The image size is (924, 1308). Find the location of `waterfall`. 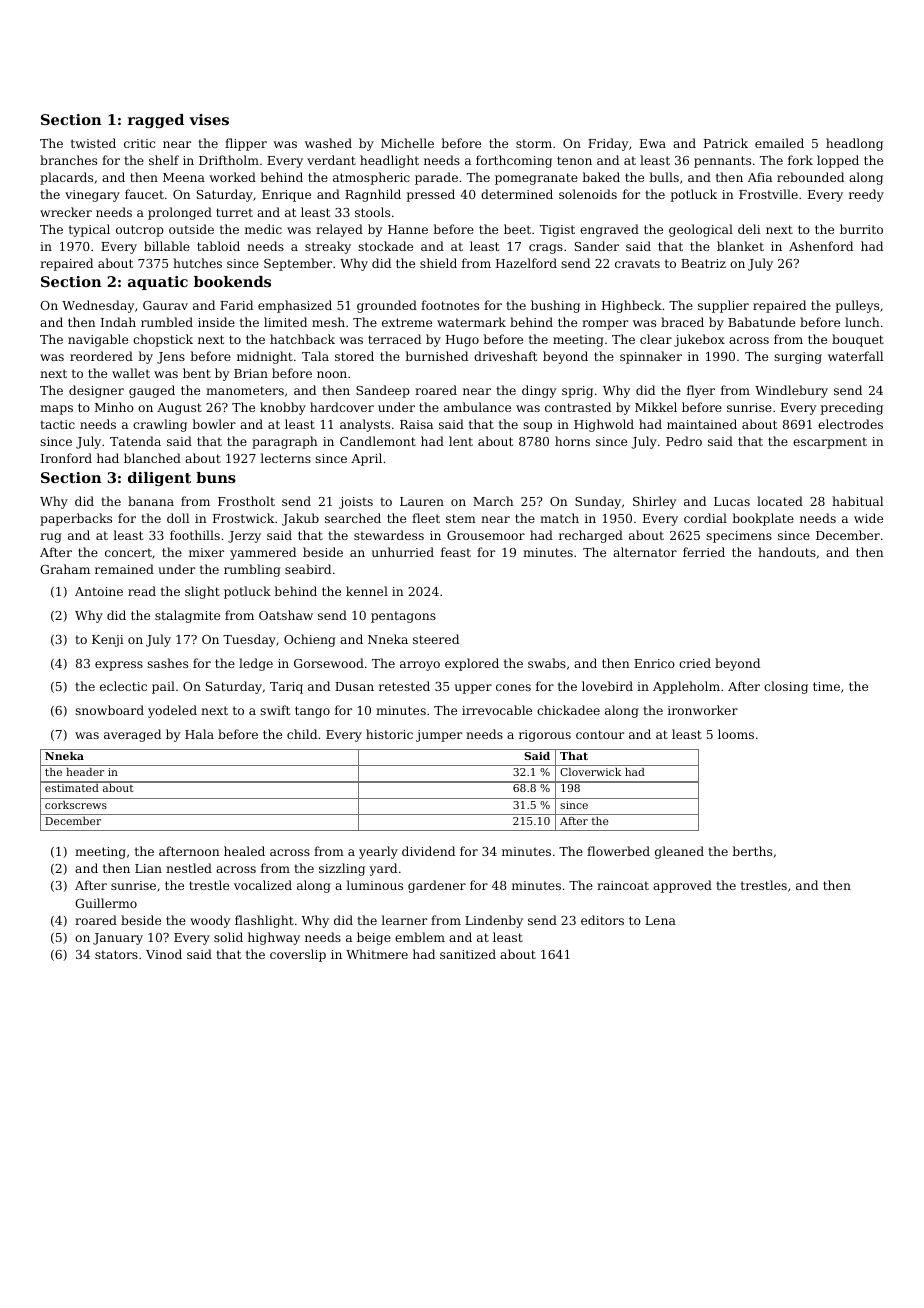

waterfall is located at coordinates (855, 356).
